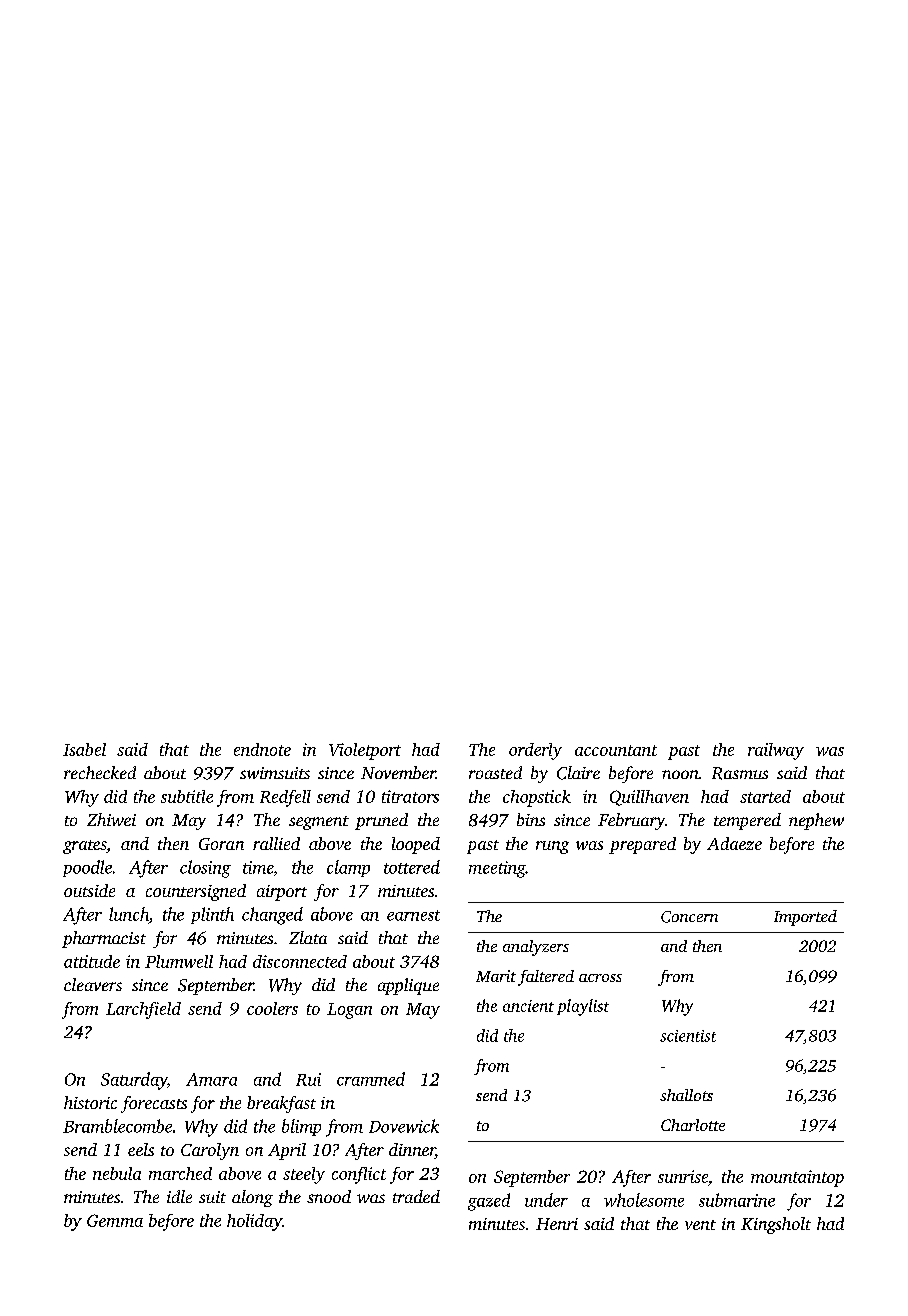  I want to click on holiday, so click(254, 1222).
